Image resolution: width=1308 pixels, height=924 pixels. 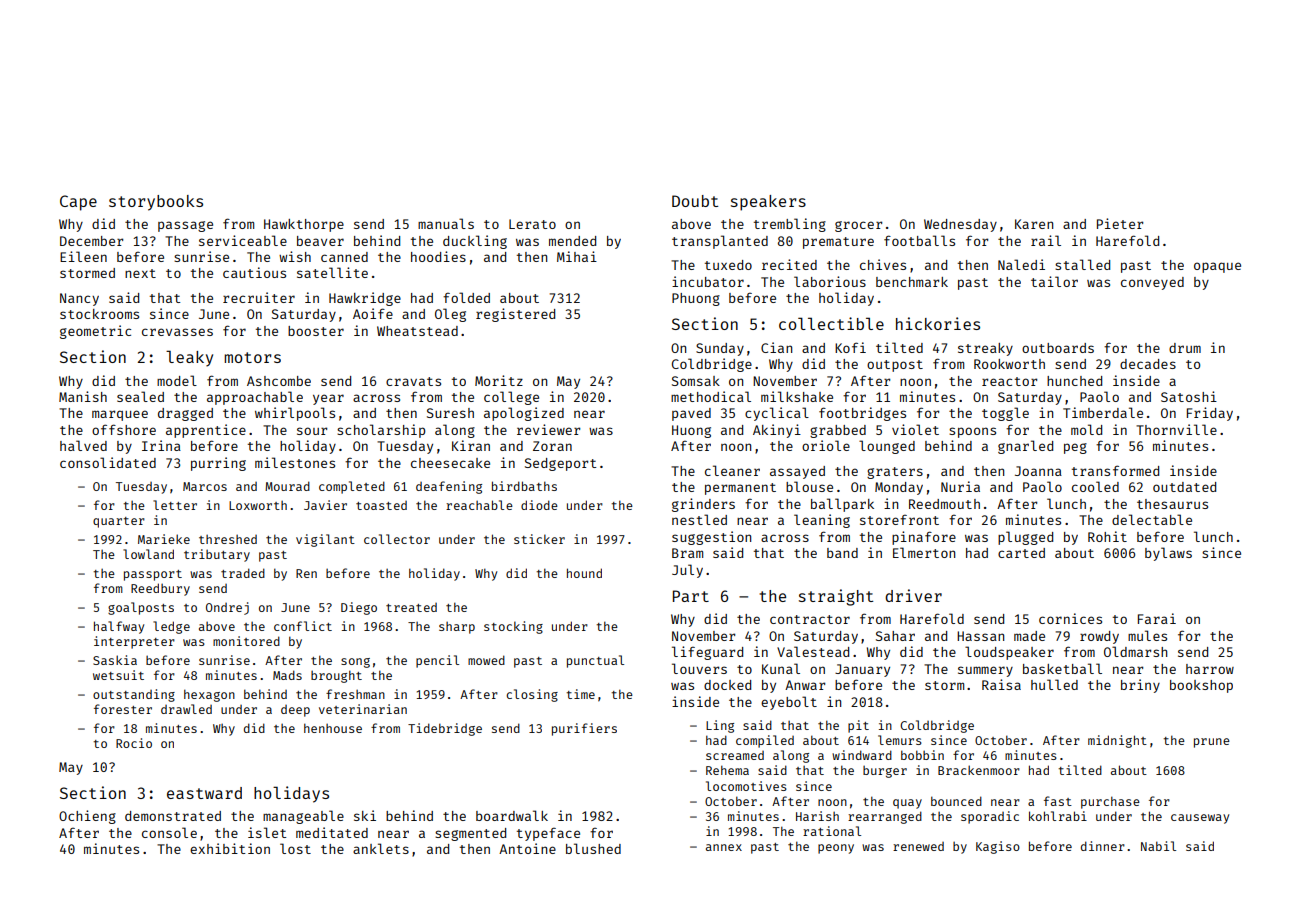 What do you see at coordinates (765, 741) in the screenshot?
I see `compiled` at bounding box center [765, 741].
